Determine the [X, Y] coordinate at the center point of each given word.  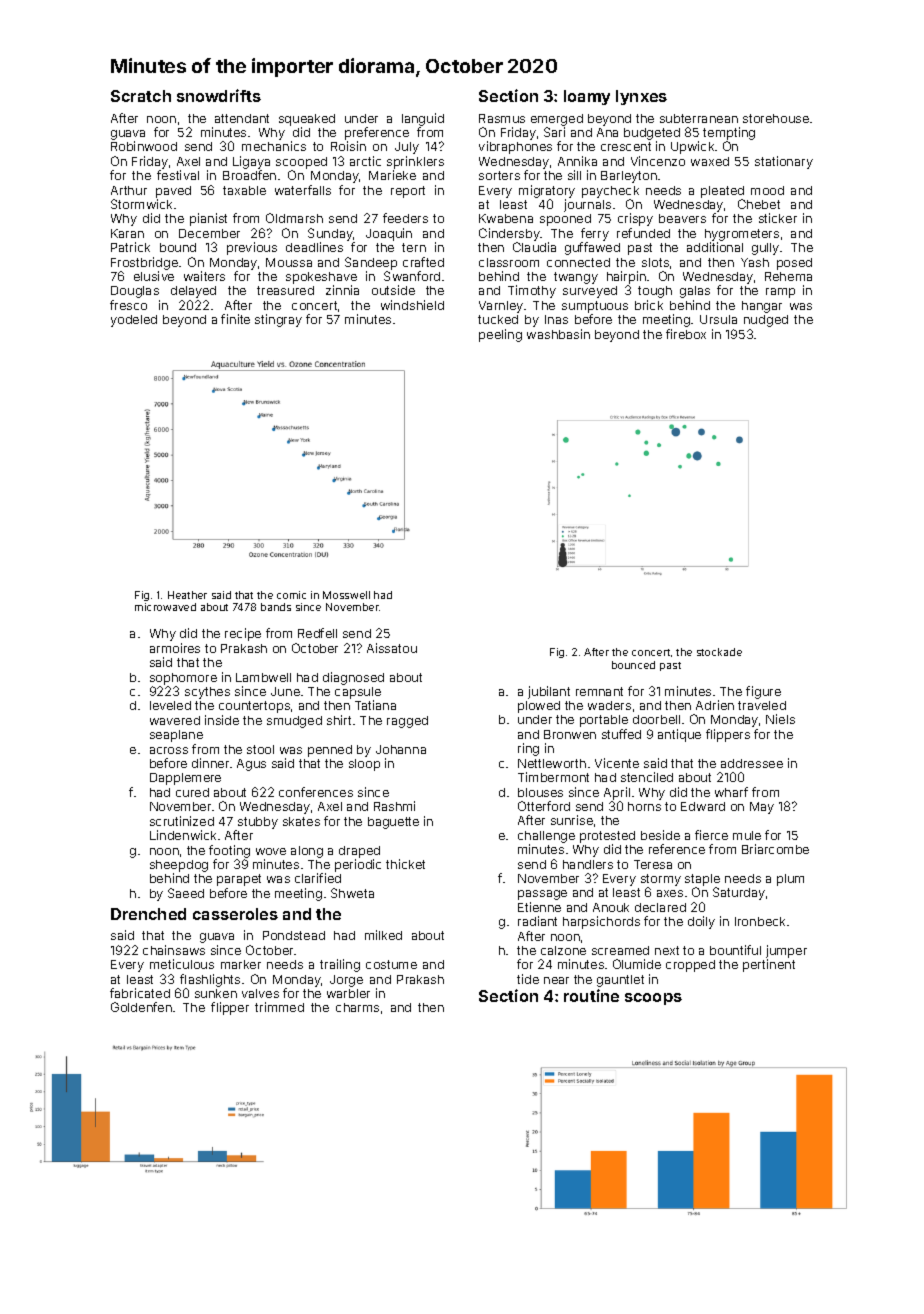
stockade [719, 652]
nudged [766, 321]
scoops [653, 999]
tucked [498, 319]
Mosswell [346, 595]
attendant [242, 118]
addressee [752, 763]
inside [222, 720]
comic [291, 595]
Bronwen [570, 734]
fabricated [140, 993]
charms [357, 1007]
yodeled [134, 321]
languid [423, 119]
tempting [729, 133]
